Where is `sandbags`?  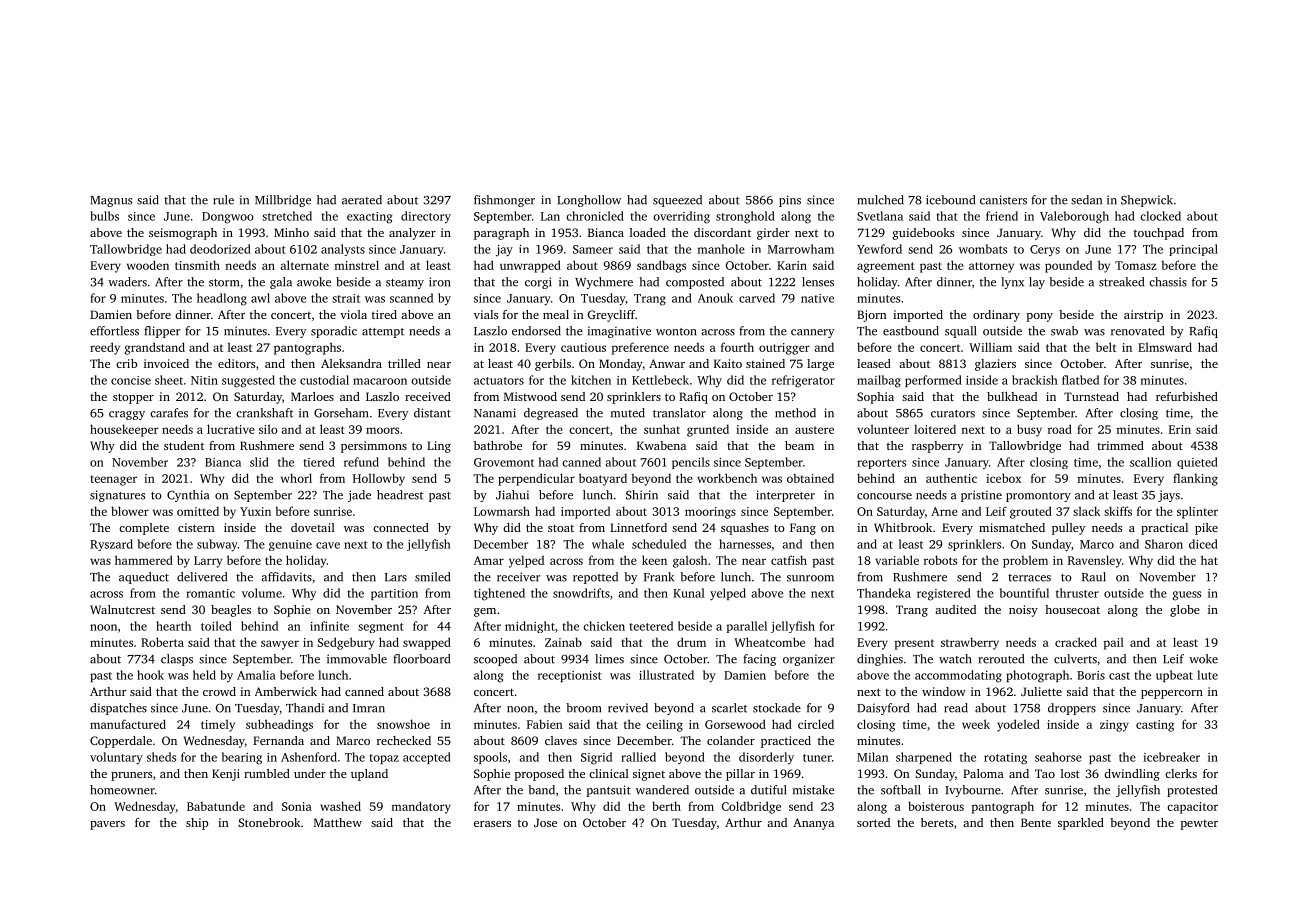
sandbags is located at coordinates (661, 266).
